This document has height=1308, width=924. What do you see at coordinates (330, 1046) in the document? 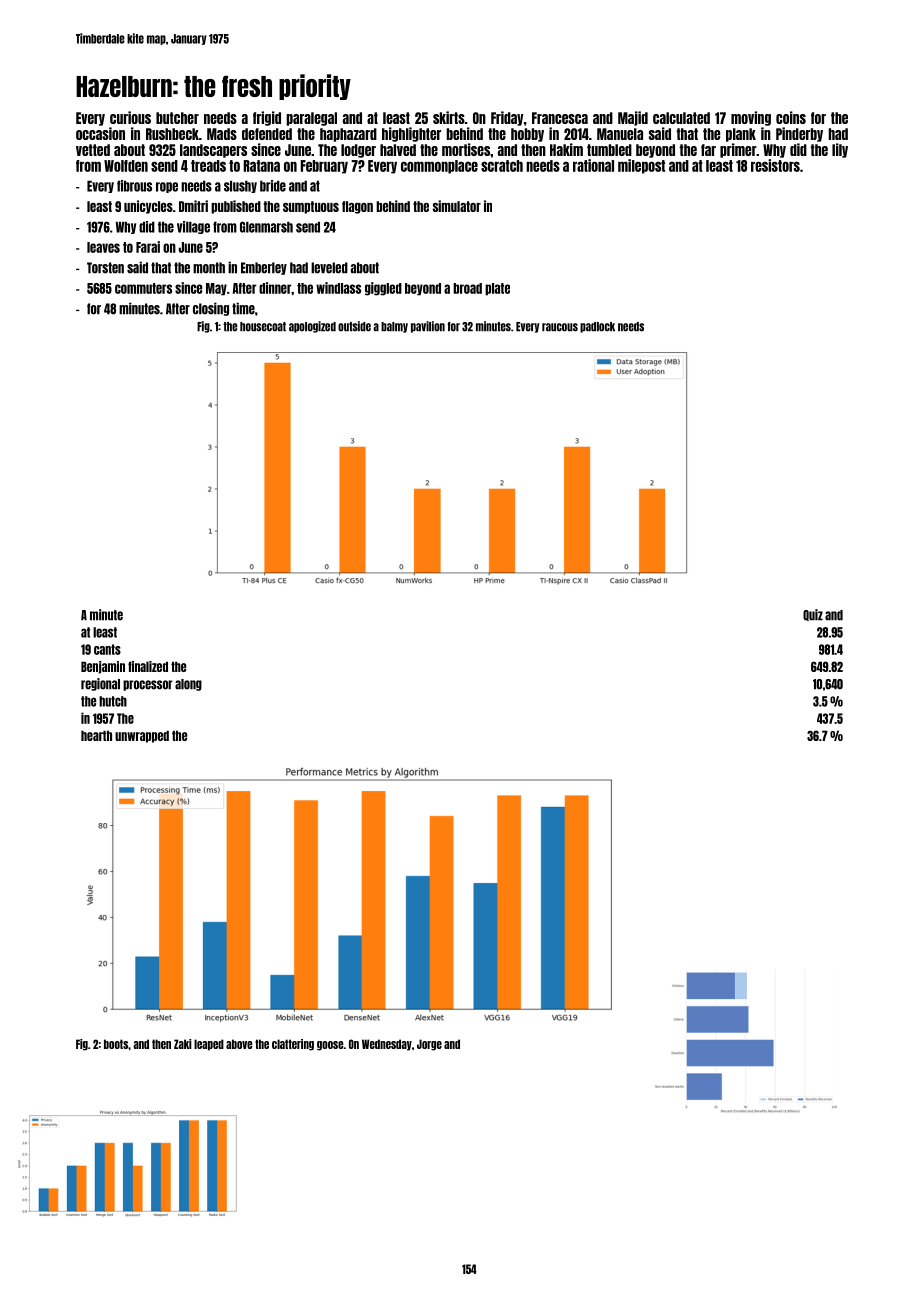
I see `goose` at bounding box center [330, 1046].
